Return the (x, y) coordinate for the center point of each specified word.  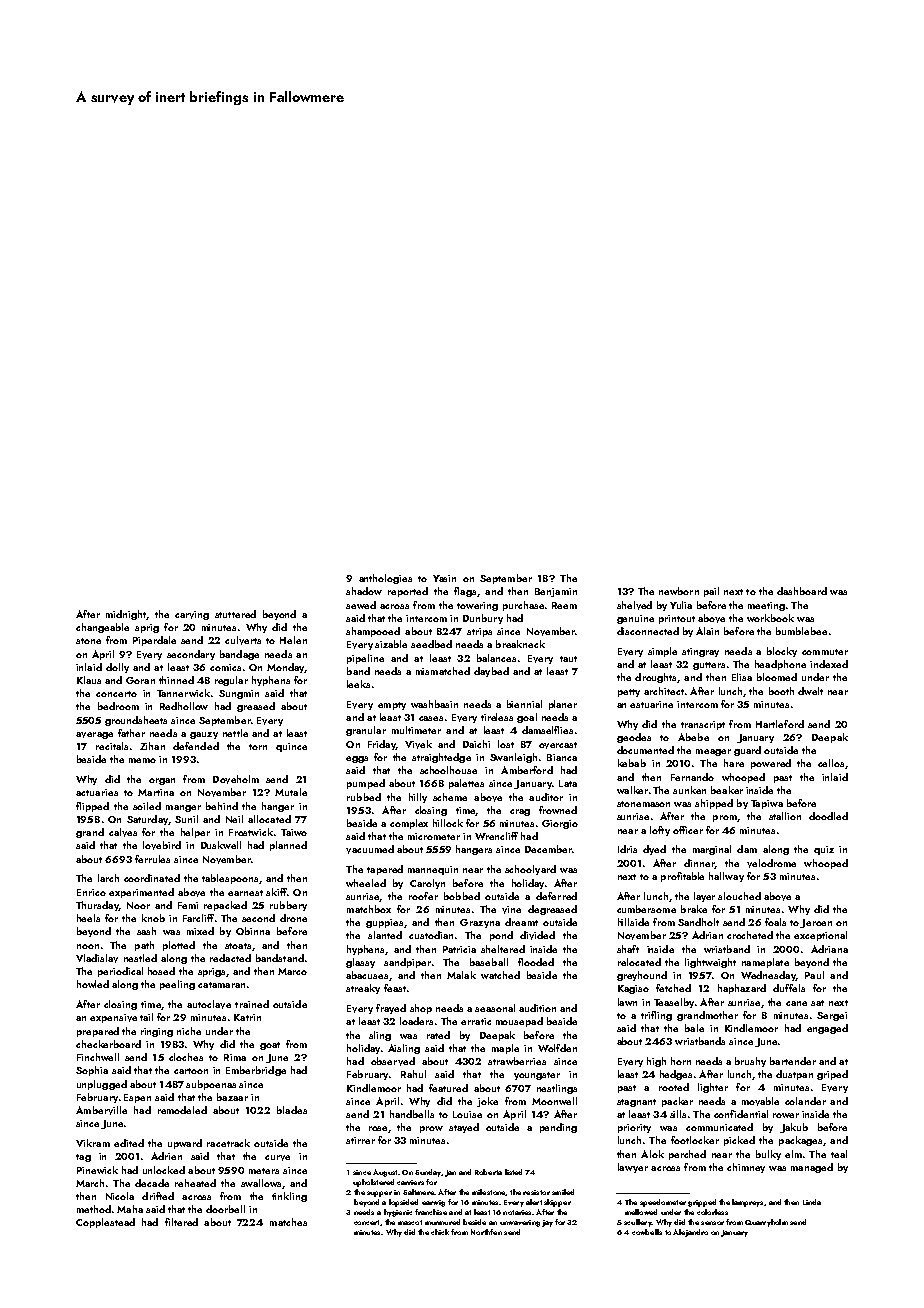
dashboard (802, 591)
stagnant (636, 1103)
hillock (448, 823)
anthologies (385, 579)
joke (487, 1102)
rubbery (288, 906)
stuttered (235, 614)
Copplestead (105, 1223)
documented (645, 750)
